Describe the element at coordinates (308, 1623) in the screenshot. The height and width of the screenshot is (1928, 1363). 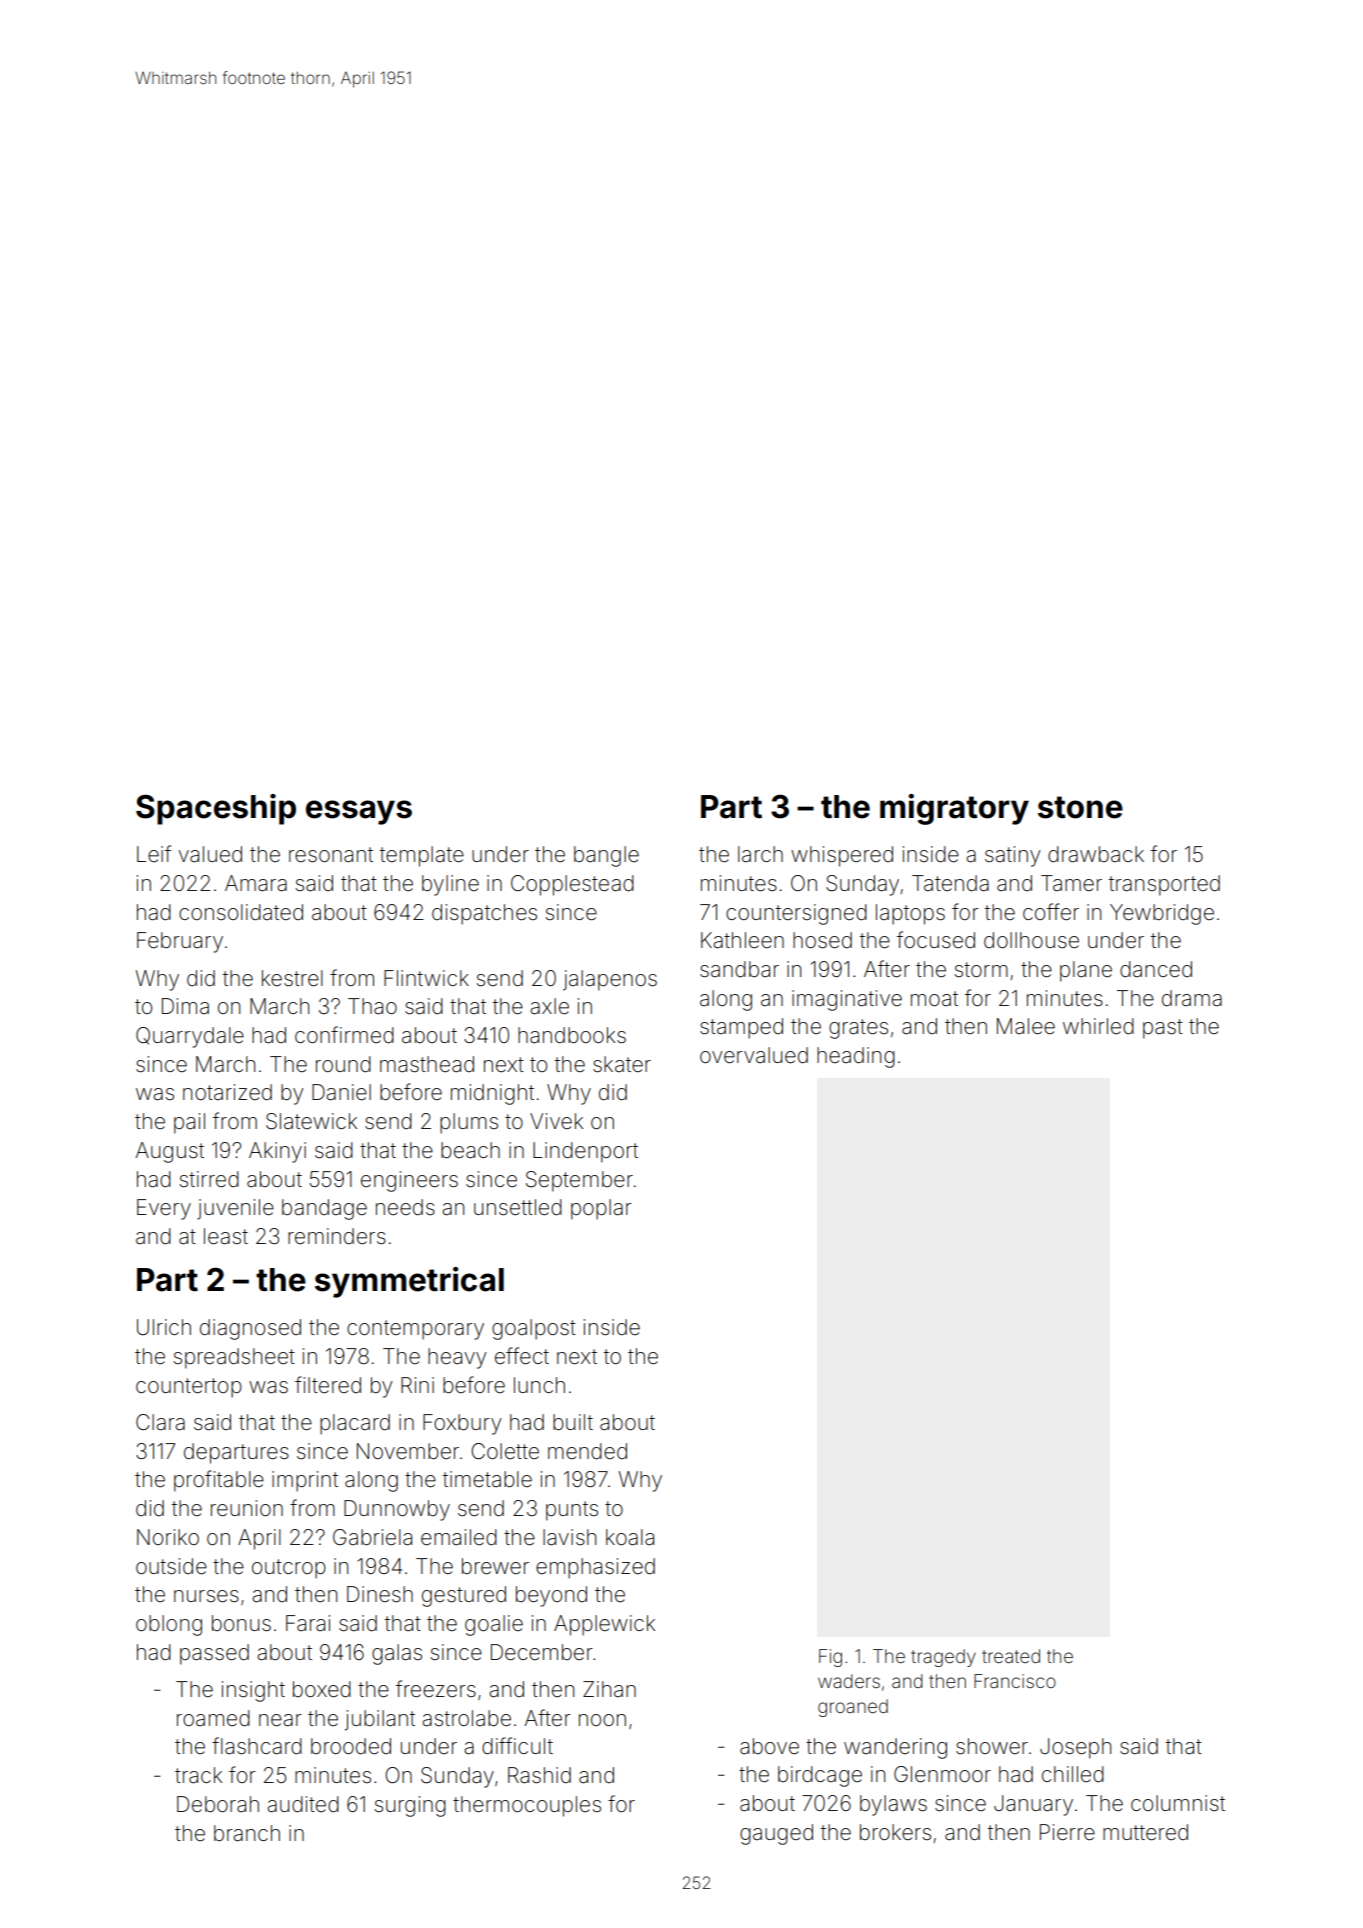
I see `Farai` at that location.
